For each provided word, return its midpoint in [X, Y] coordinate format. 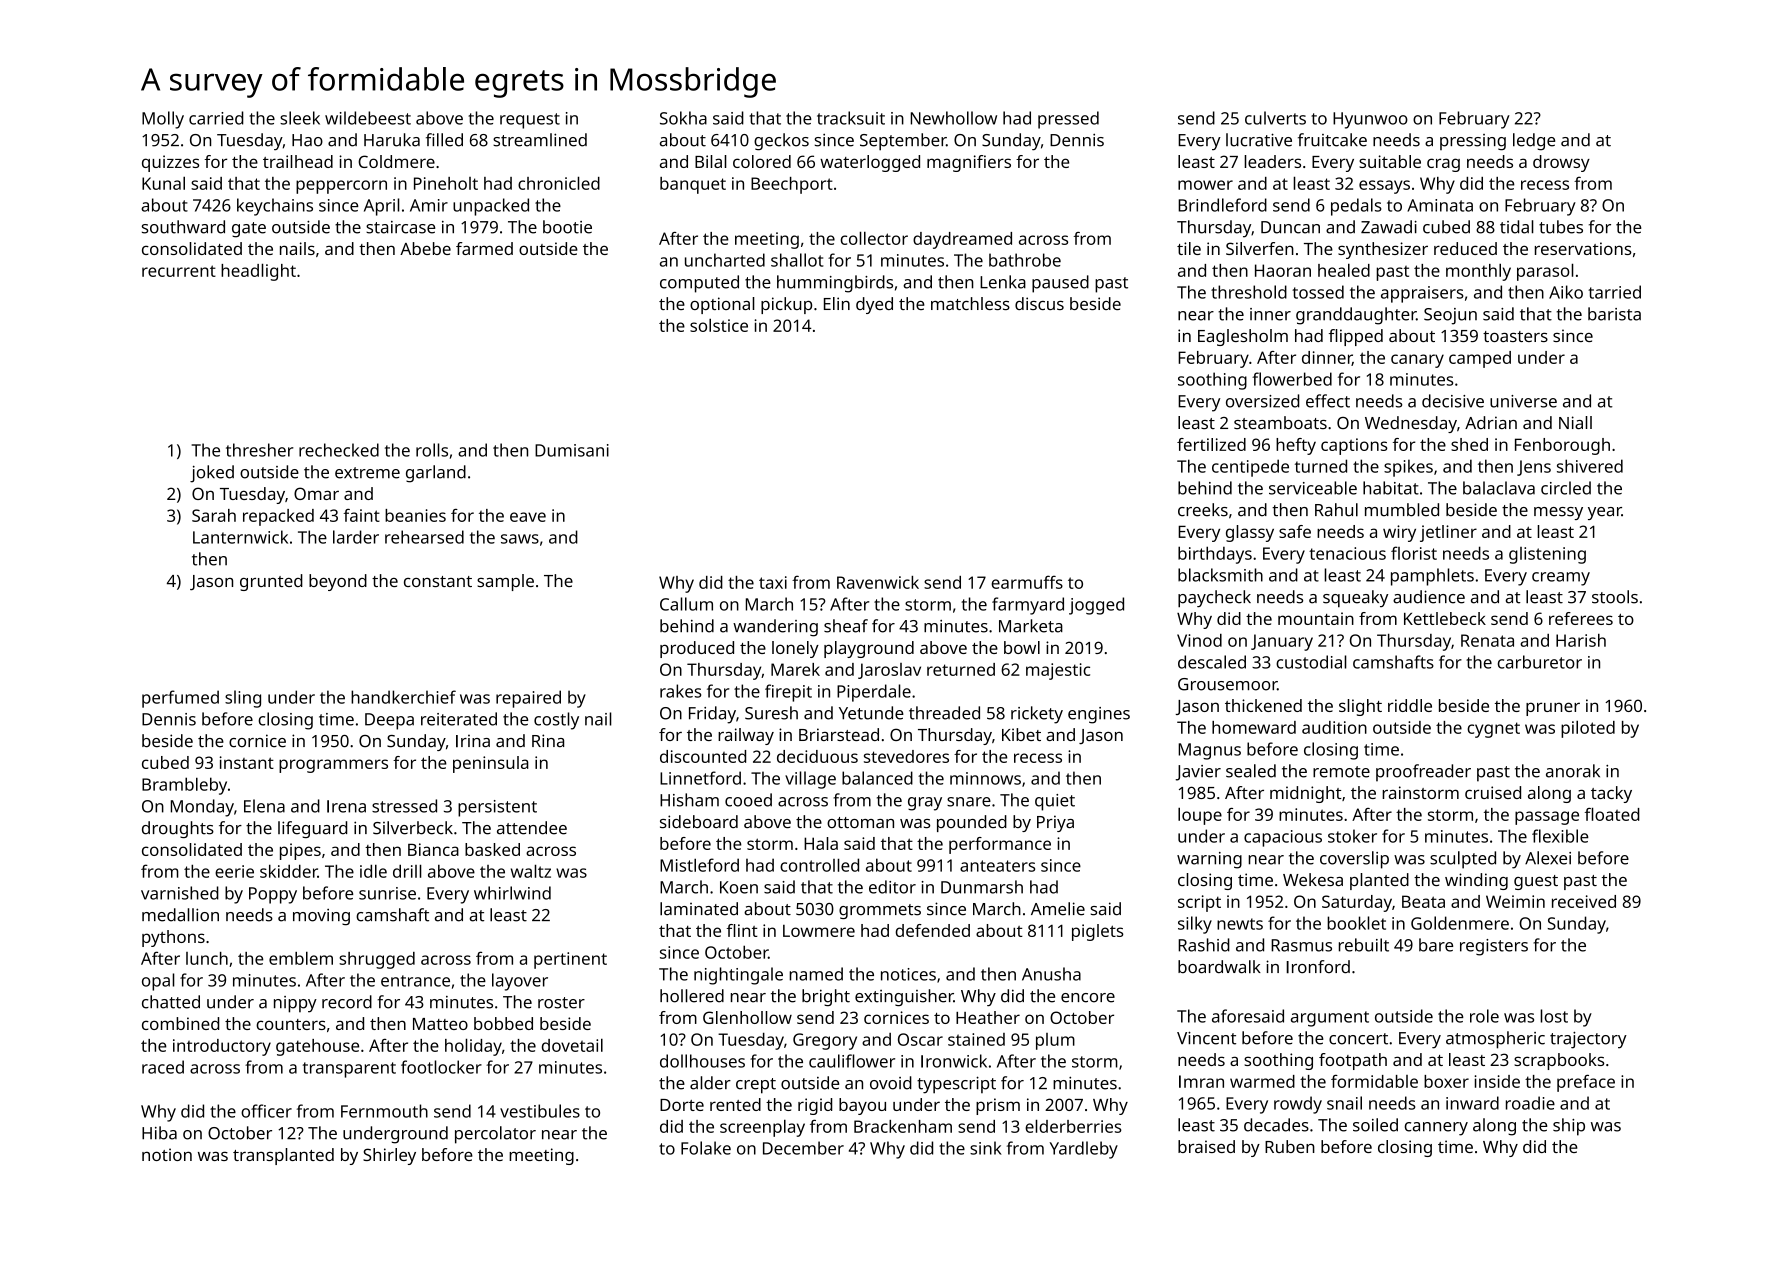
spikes [1408, 468]
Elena [264, 806]
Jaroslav [889, 671]
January [1282, 642]
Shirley [389, 1156]
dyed [874, 305]
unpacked [491, 207]
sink [986, 1148]
